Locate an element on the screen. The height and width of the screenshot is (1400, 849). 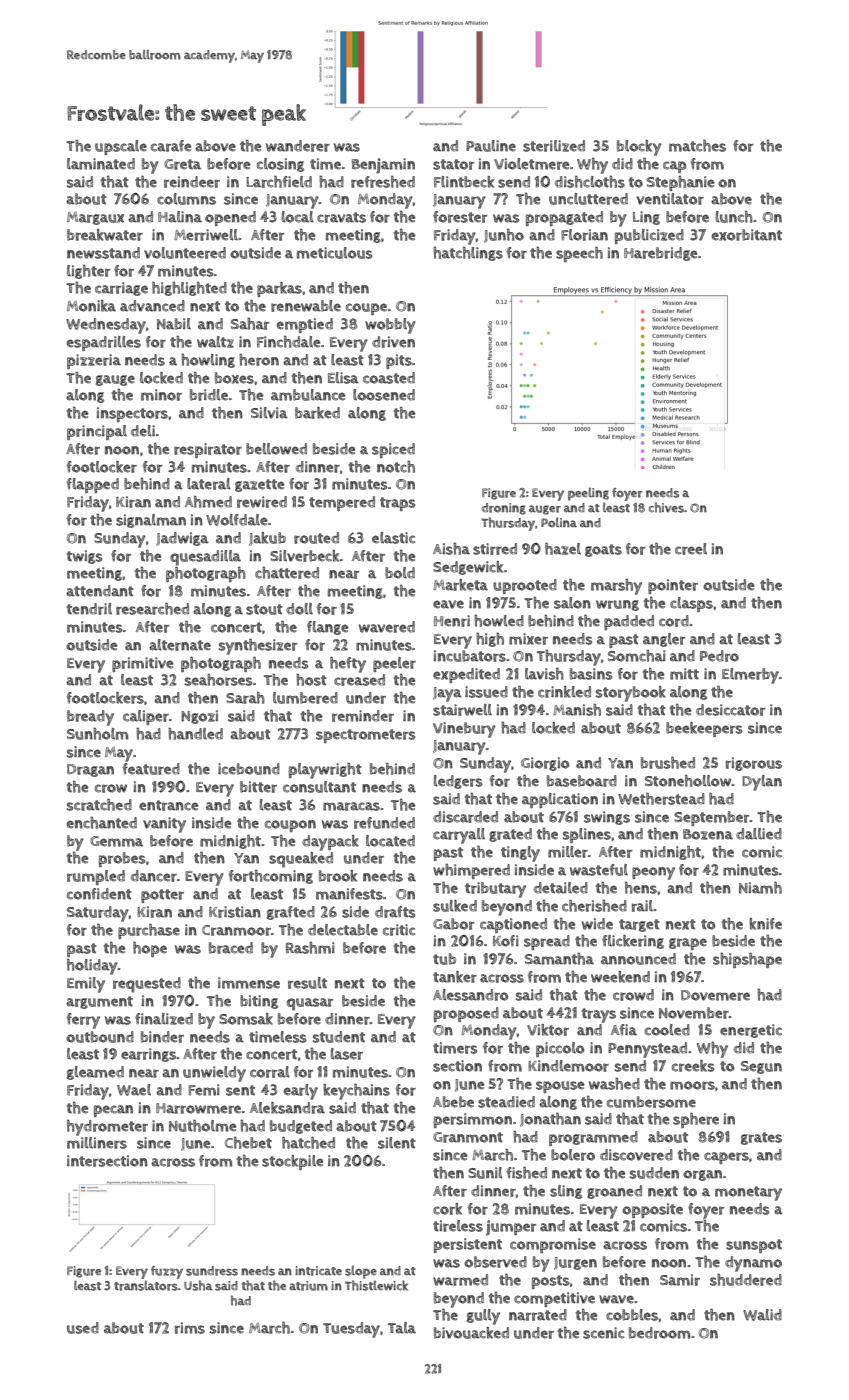
holiday is located at coordinates (92, 967).
